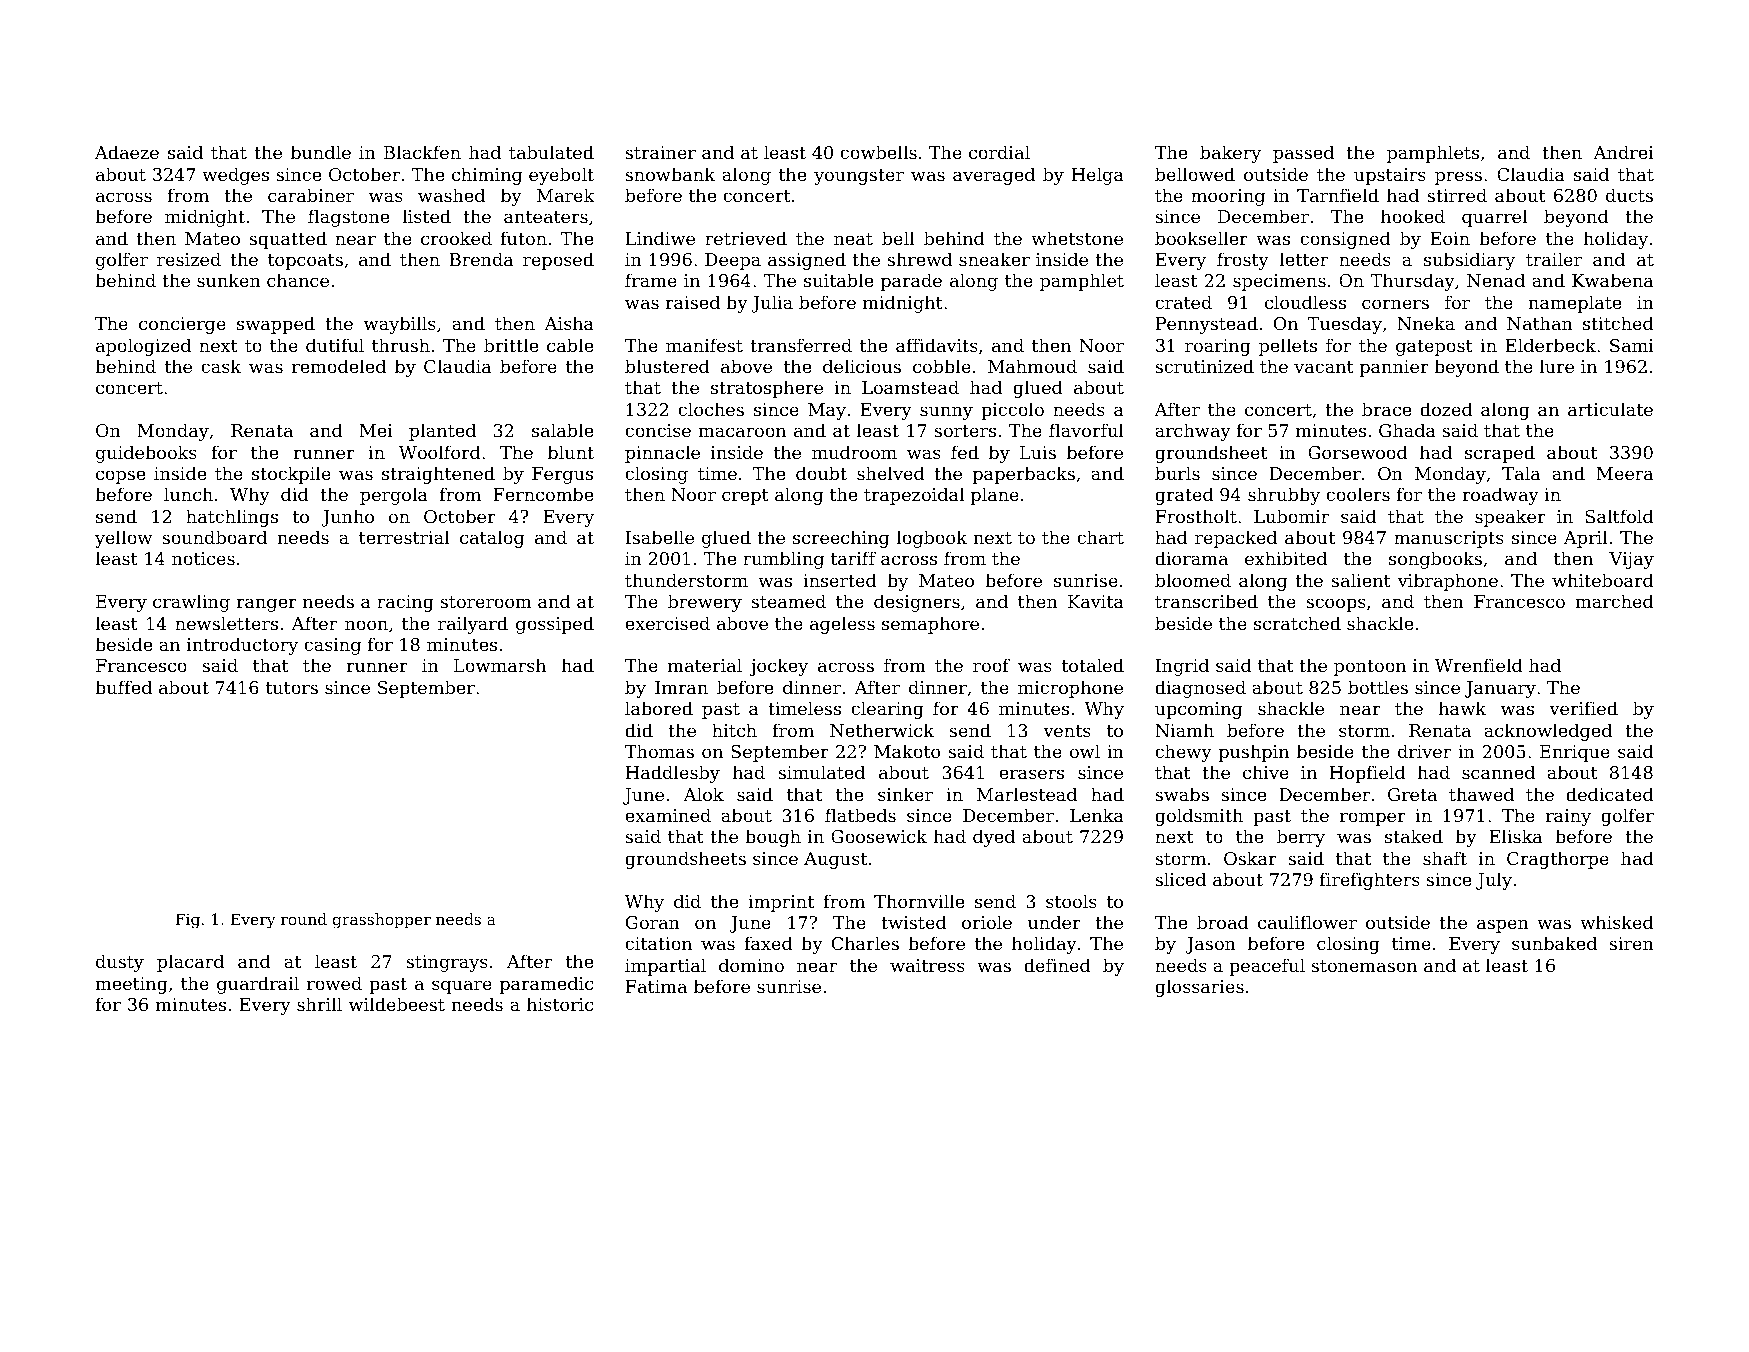  I want to click on Blackfen, so click(422, 152).
